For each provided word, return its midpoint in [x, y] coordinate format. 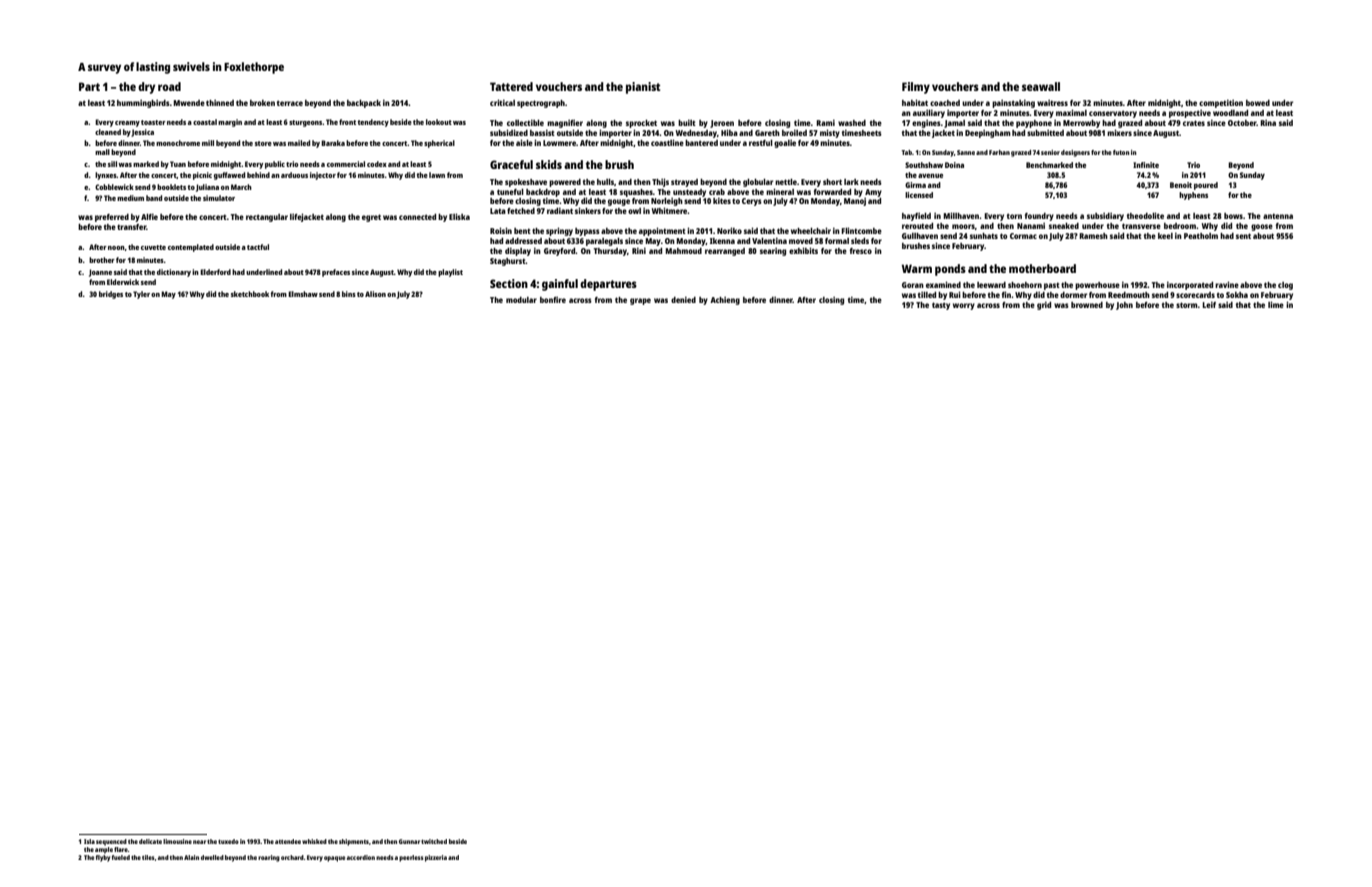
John [1124, 306]
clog [1285, 286]
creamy [127, 124]
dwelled [212, 857]
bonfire [553, 300]
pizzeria [436, 858]
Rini [639, 251]
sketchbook [250, 294]
